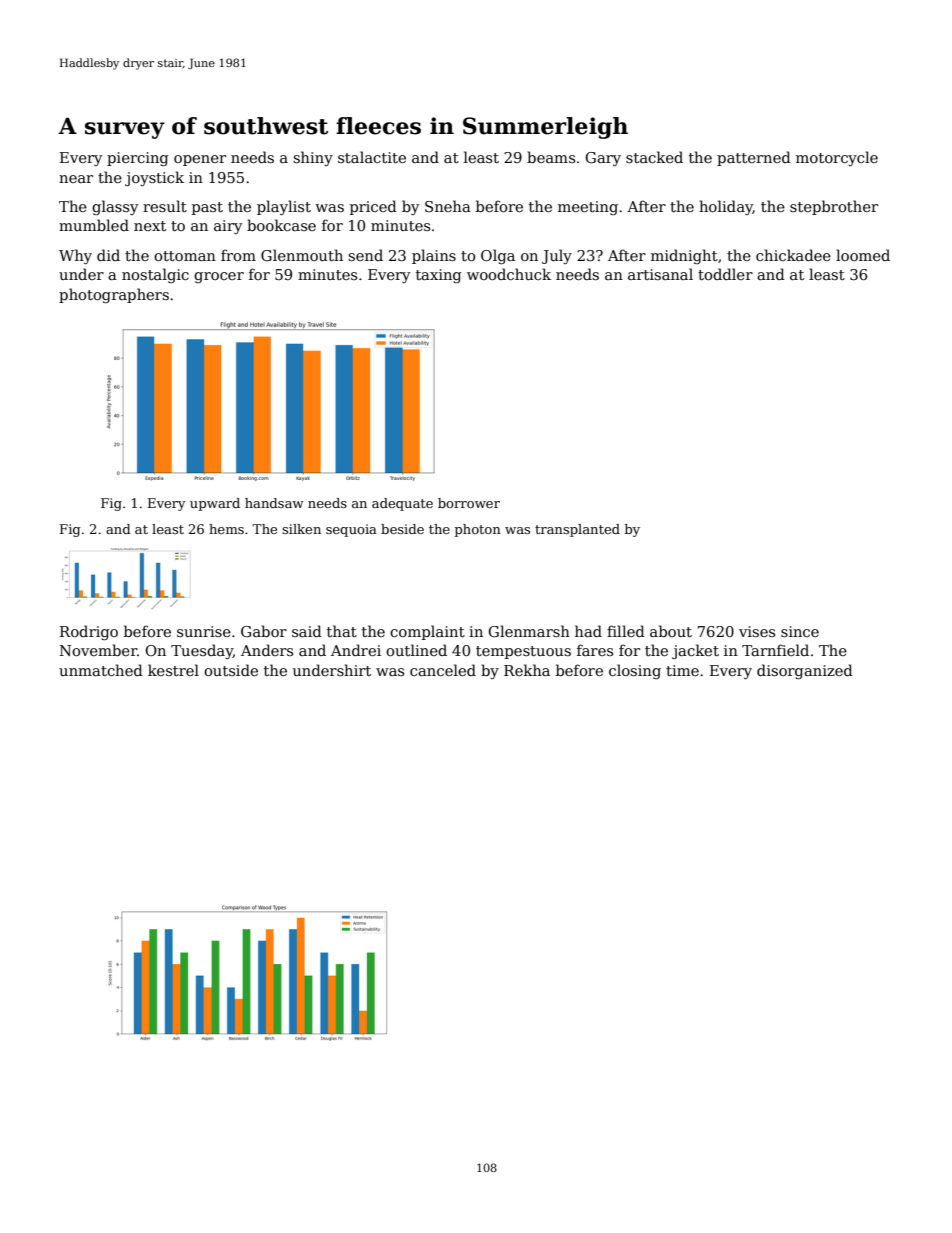  What do you see at coordinates (114, 295) in the page?
I see `photographers` at bounding box center [114, 295].
